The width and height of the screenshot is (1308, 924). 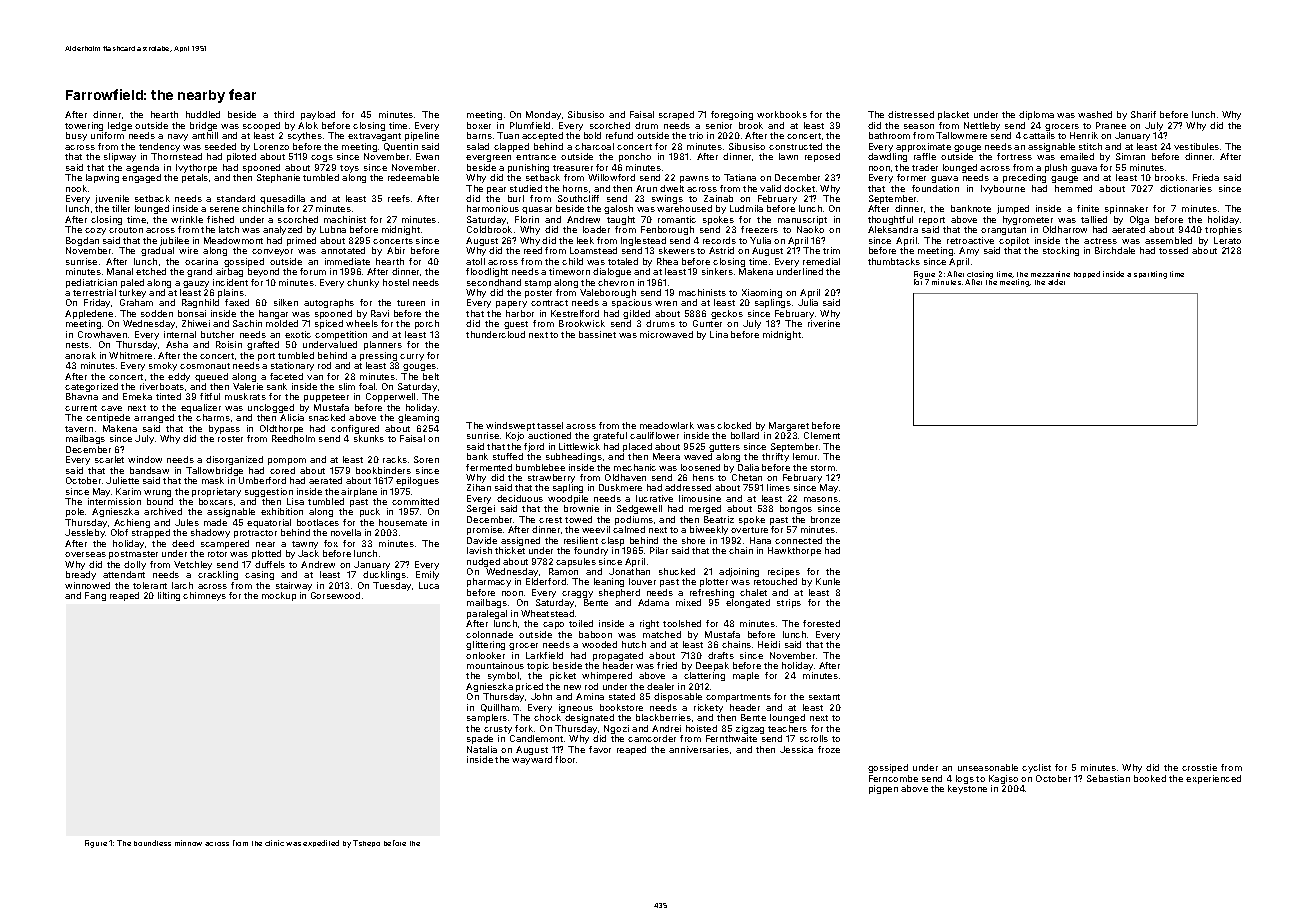 I want to click on forested, so click(x=821, y=623).
